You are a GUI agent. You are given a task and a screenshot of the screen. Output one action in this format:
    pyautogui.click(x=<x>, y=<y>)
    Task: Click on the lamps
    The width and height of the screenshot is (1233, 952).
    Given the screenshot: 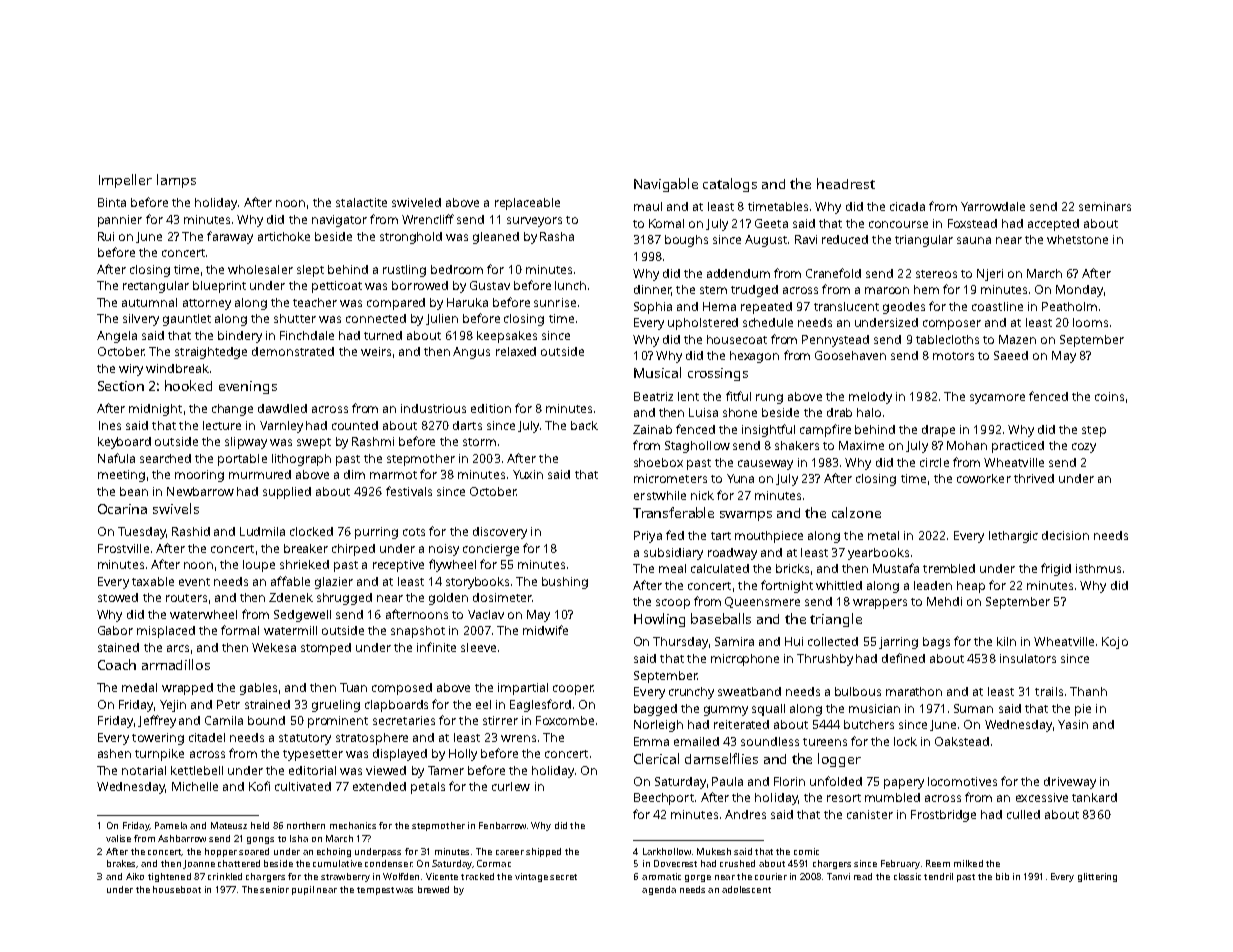 What is the action you would take?
    pyautogui.click(x=176, y=181)
